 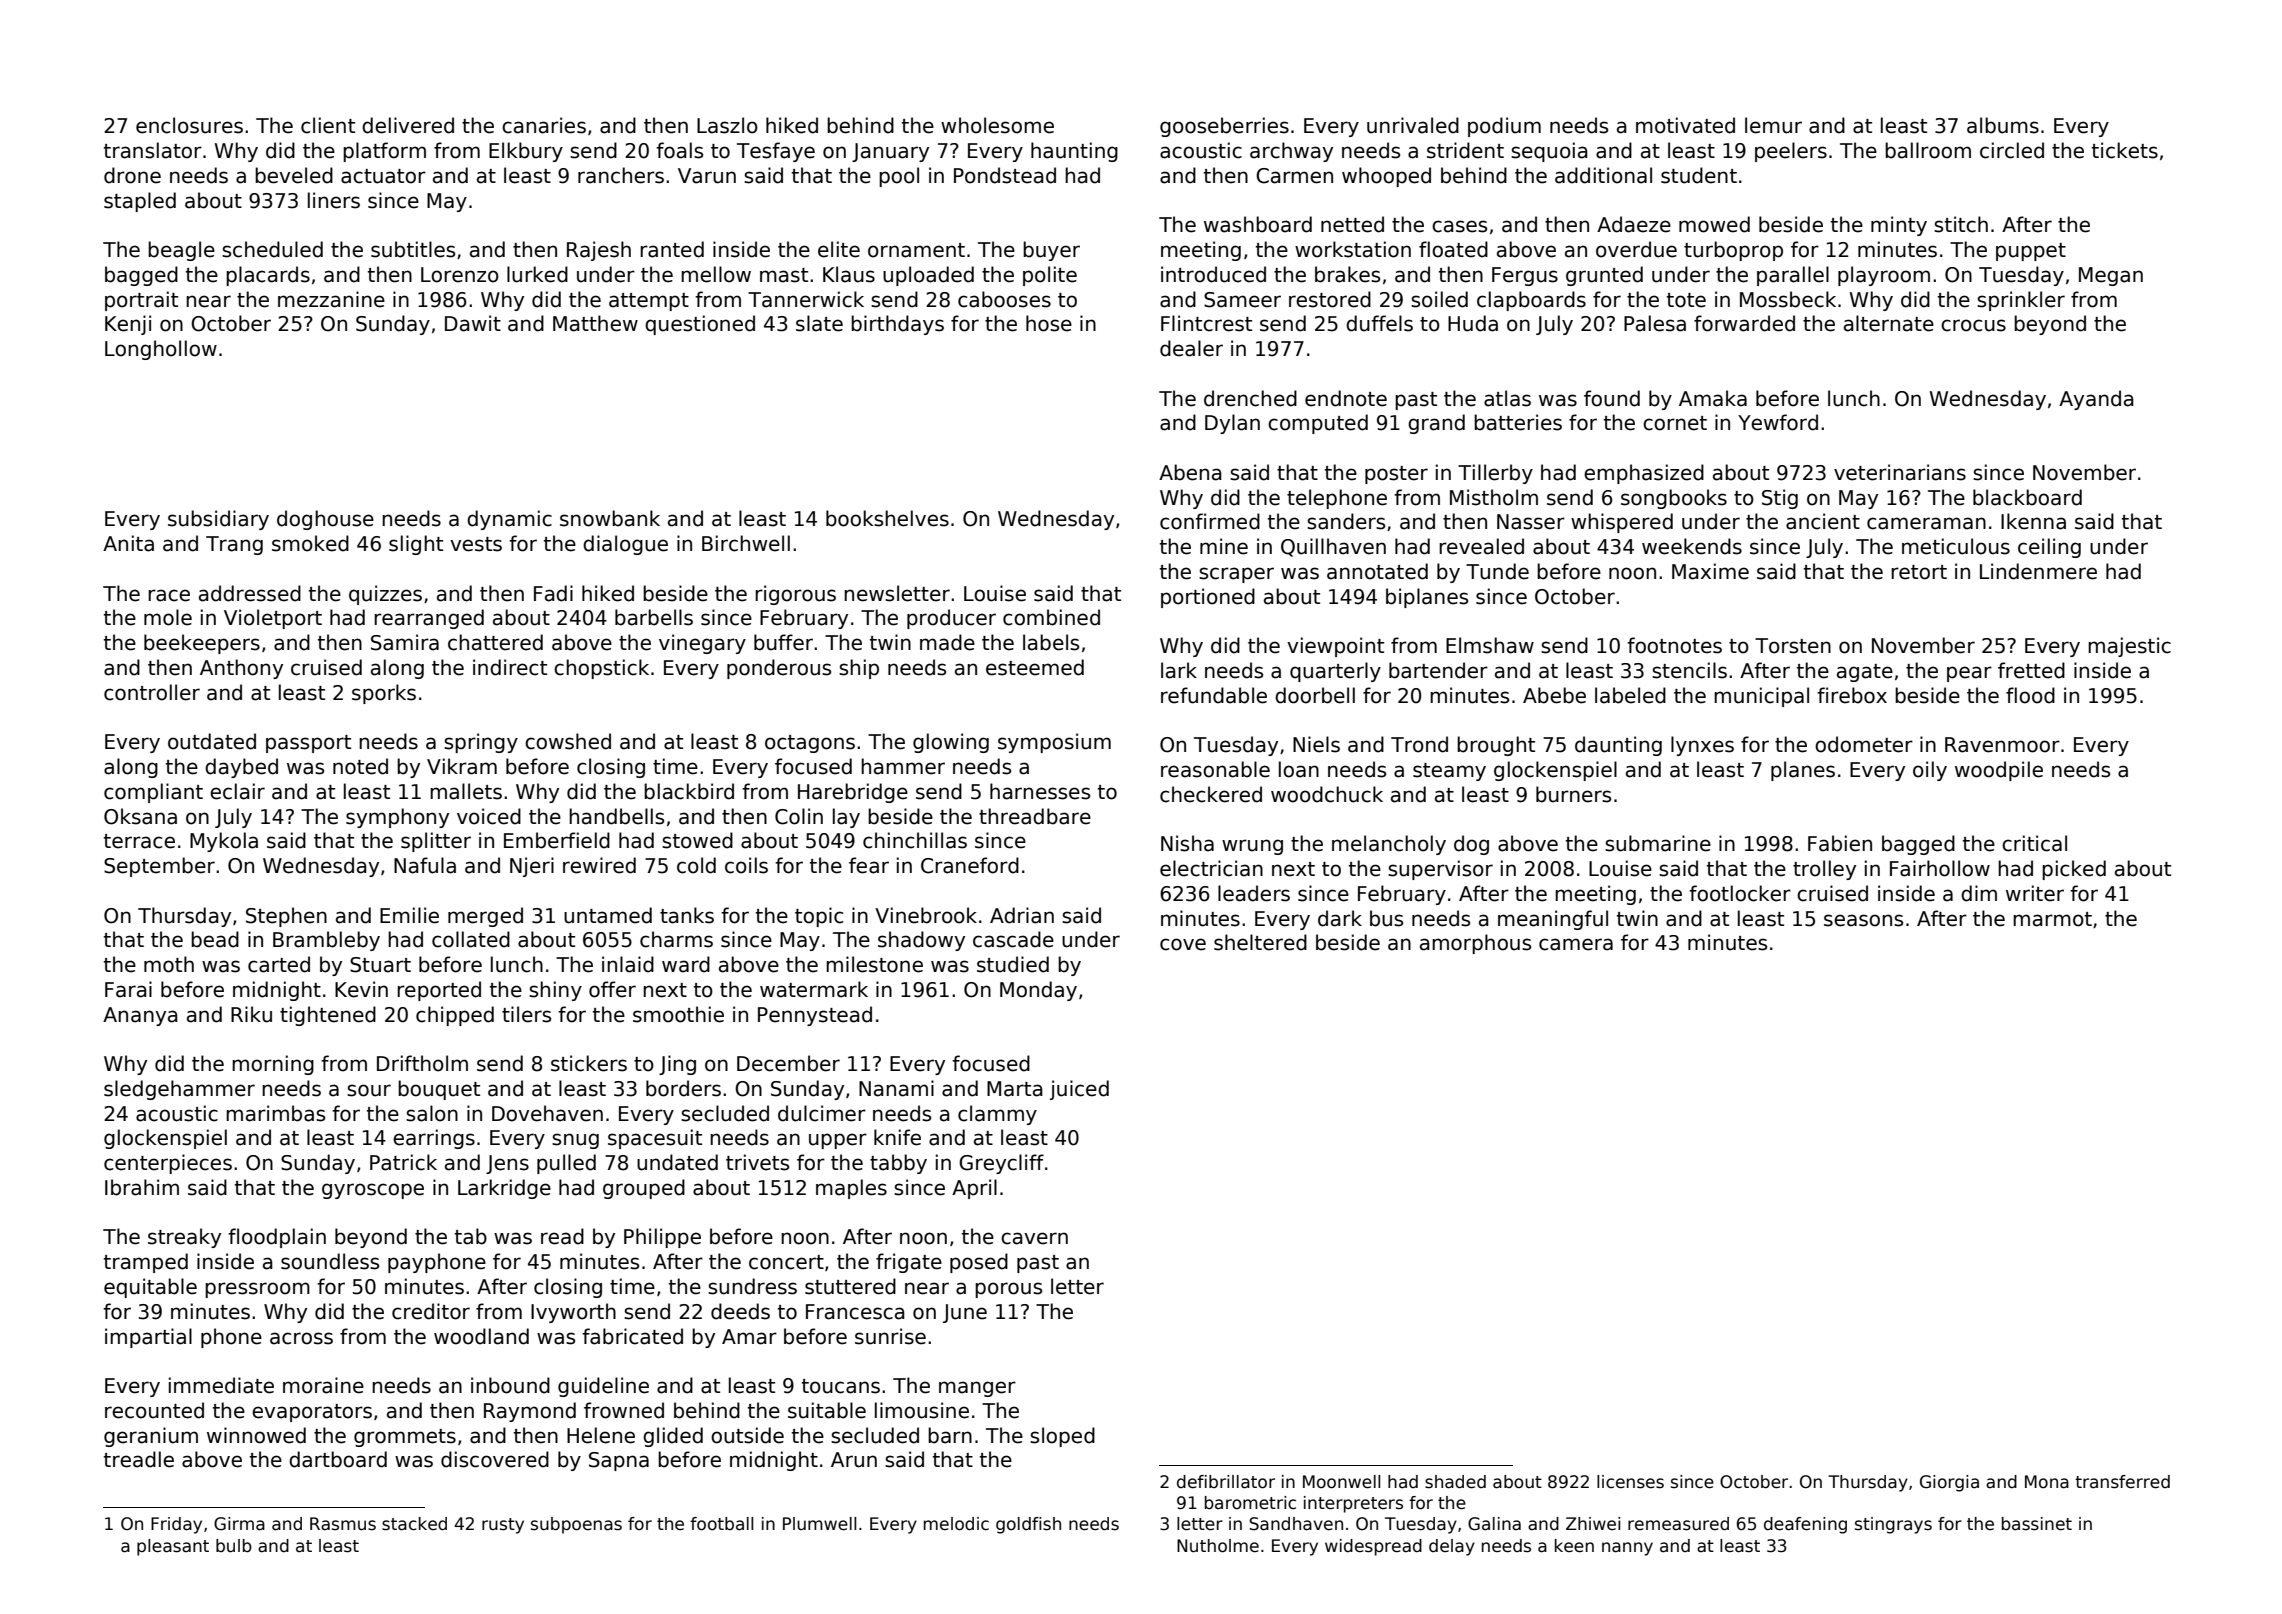 What do you see at coordinates (851, 1189) in the screenshot?
I see `maples` at bounding box center [851, 1189].
